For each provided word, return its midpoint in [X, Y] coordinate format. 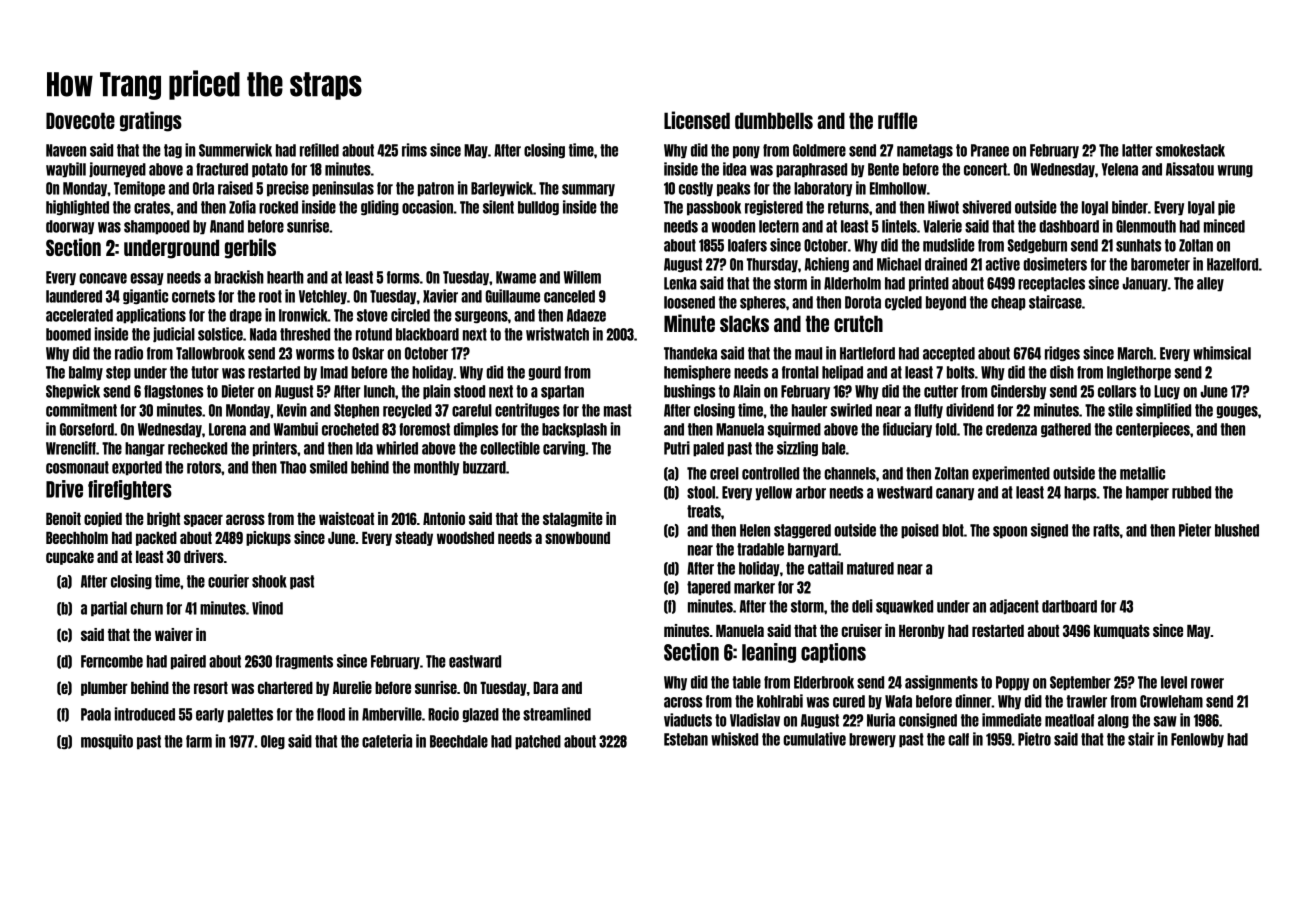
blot [953, 530]
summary [588, 190]
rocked [278, 207]
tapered [709, 588]
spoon [1010, 532]
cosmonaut [77, 467]
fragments [304, 662]
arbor [811, 492]
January [1145, 284]
